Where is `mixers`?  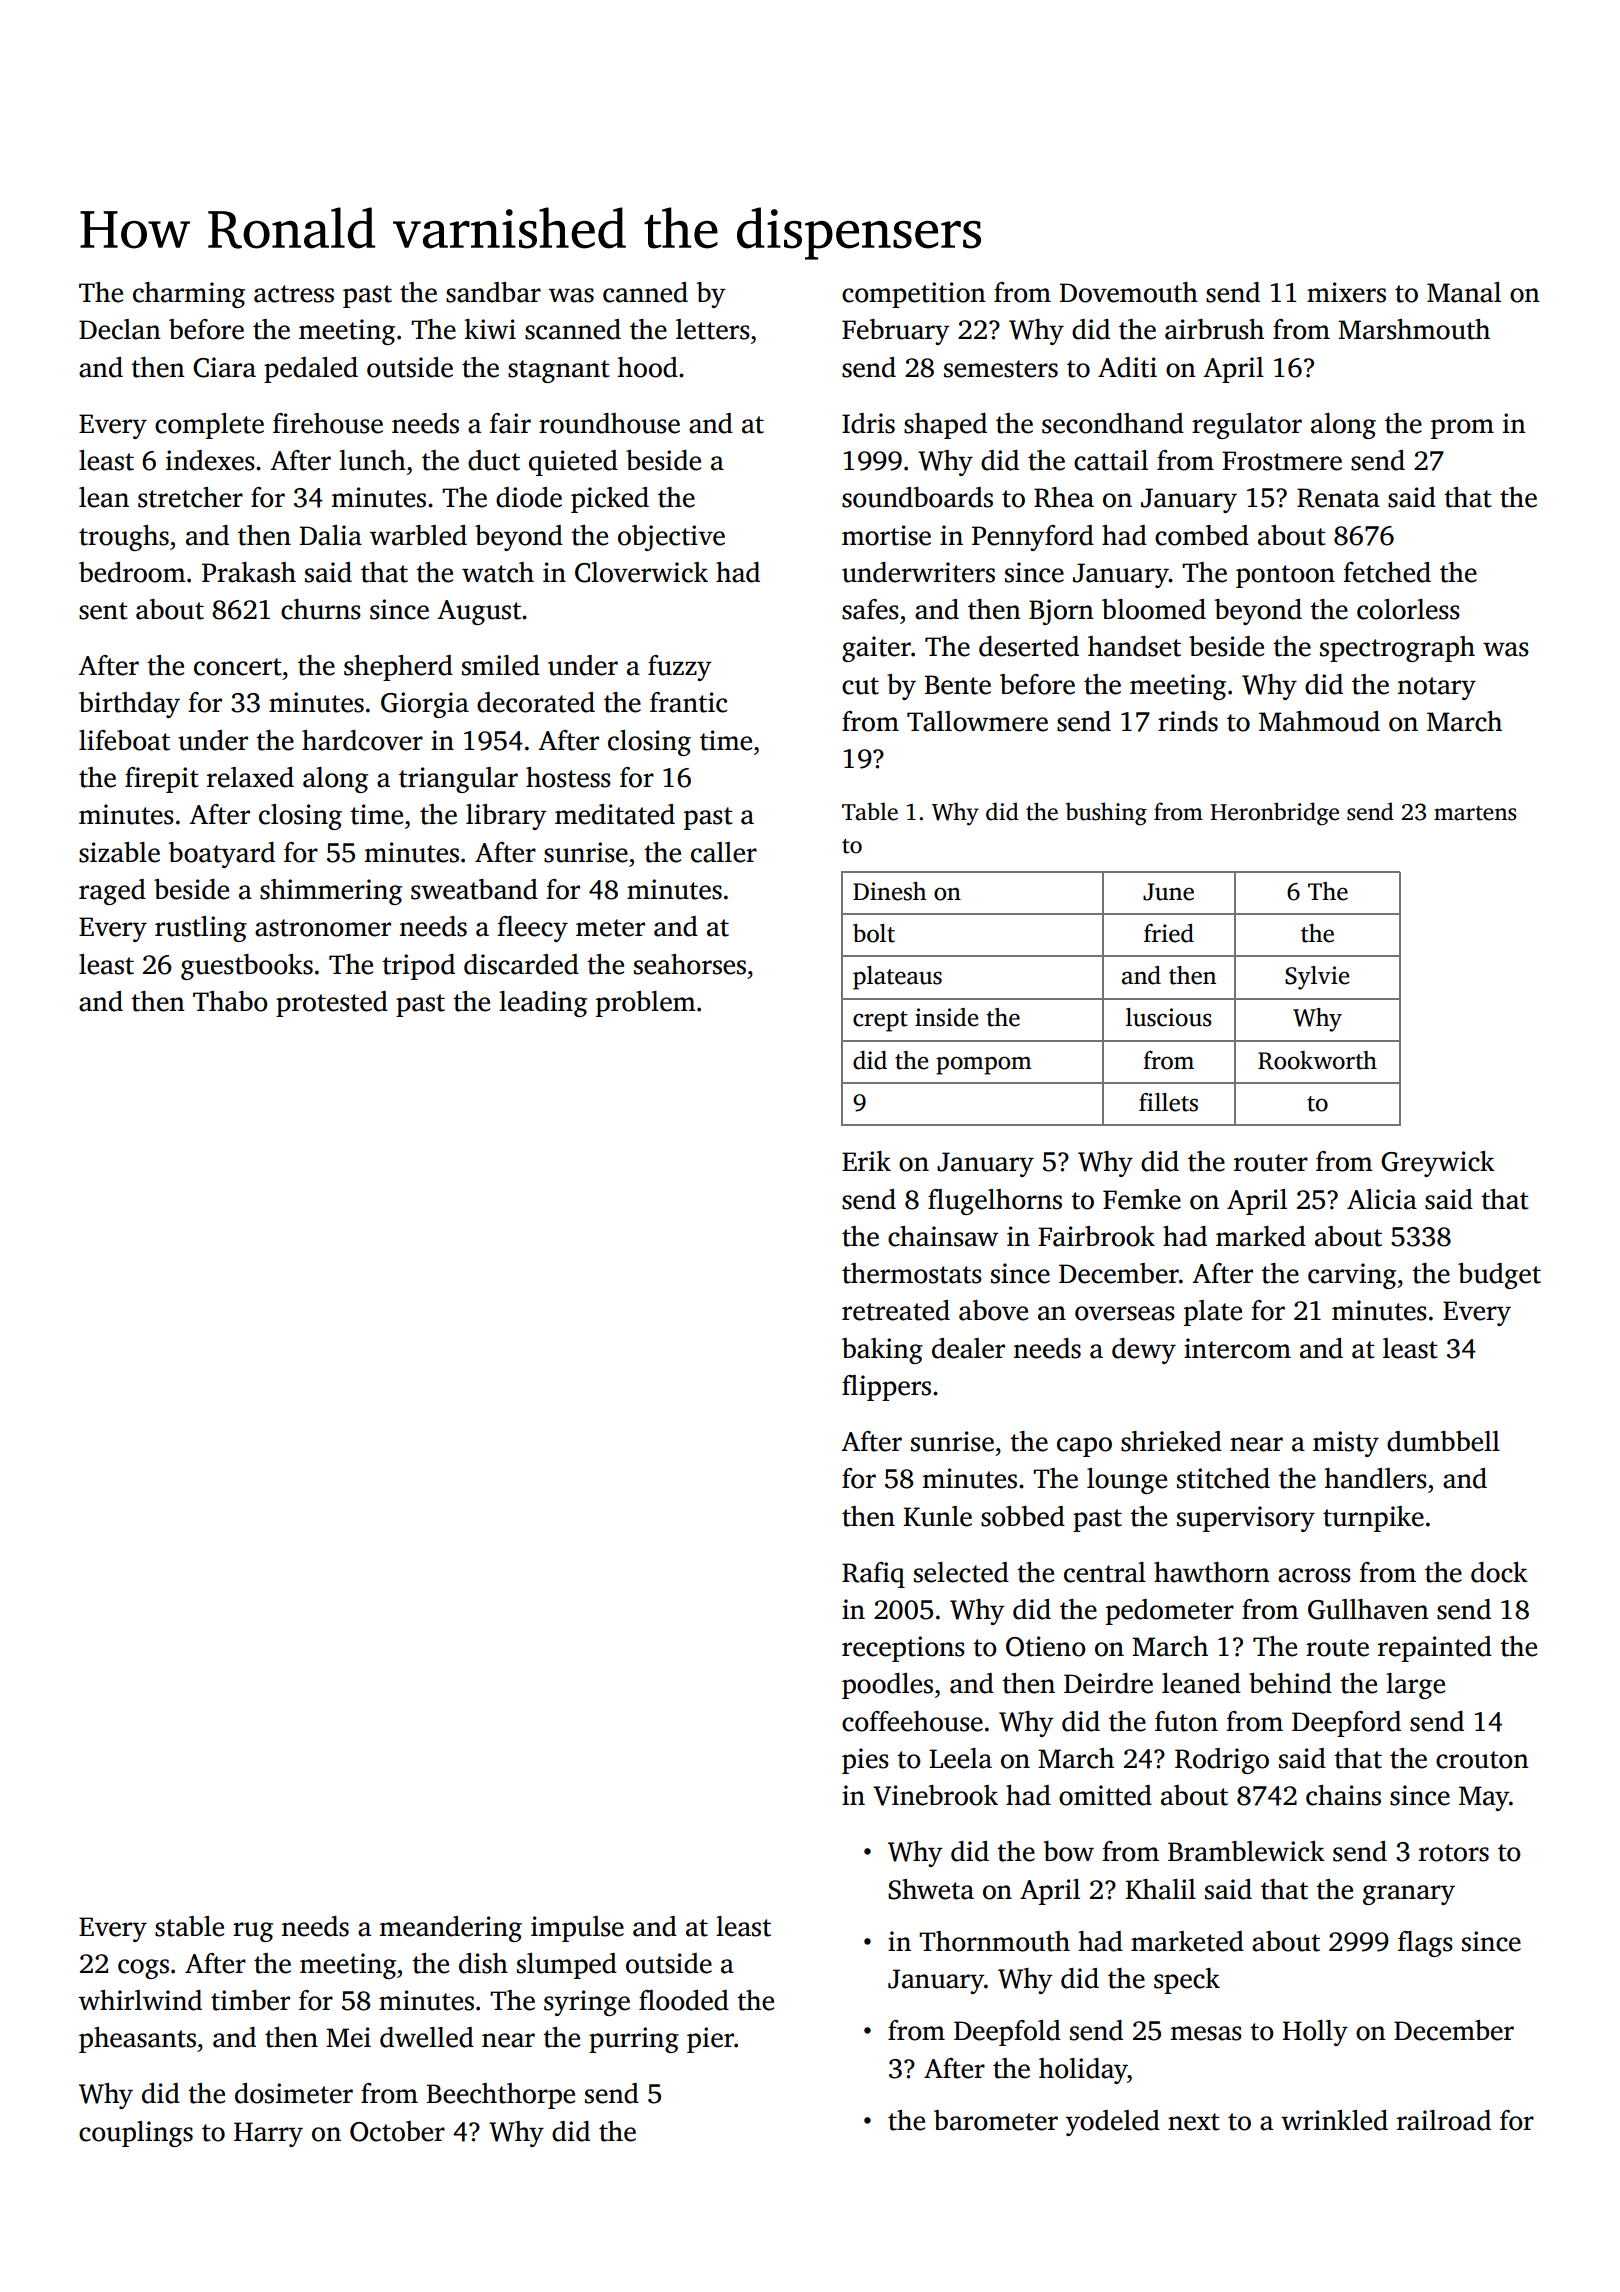
mixers is located at coordinates (1346, 292).
